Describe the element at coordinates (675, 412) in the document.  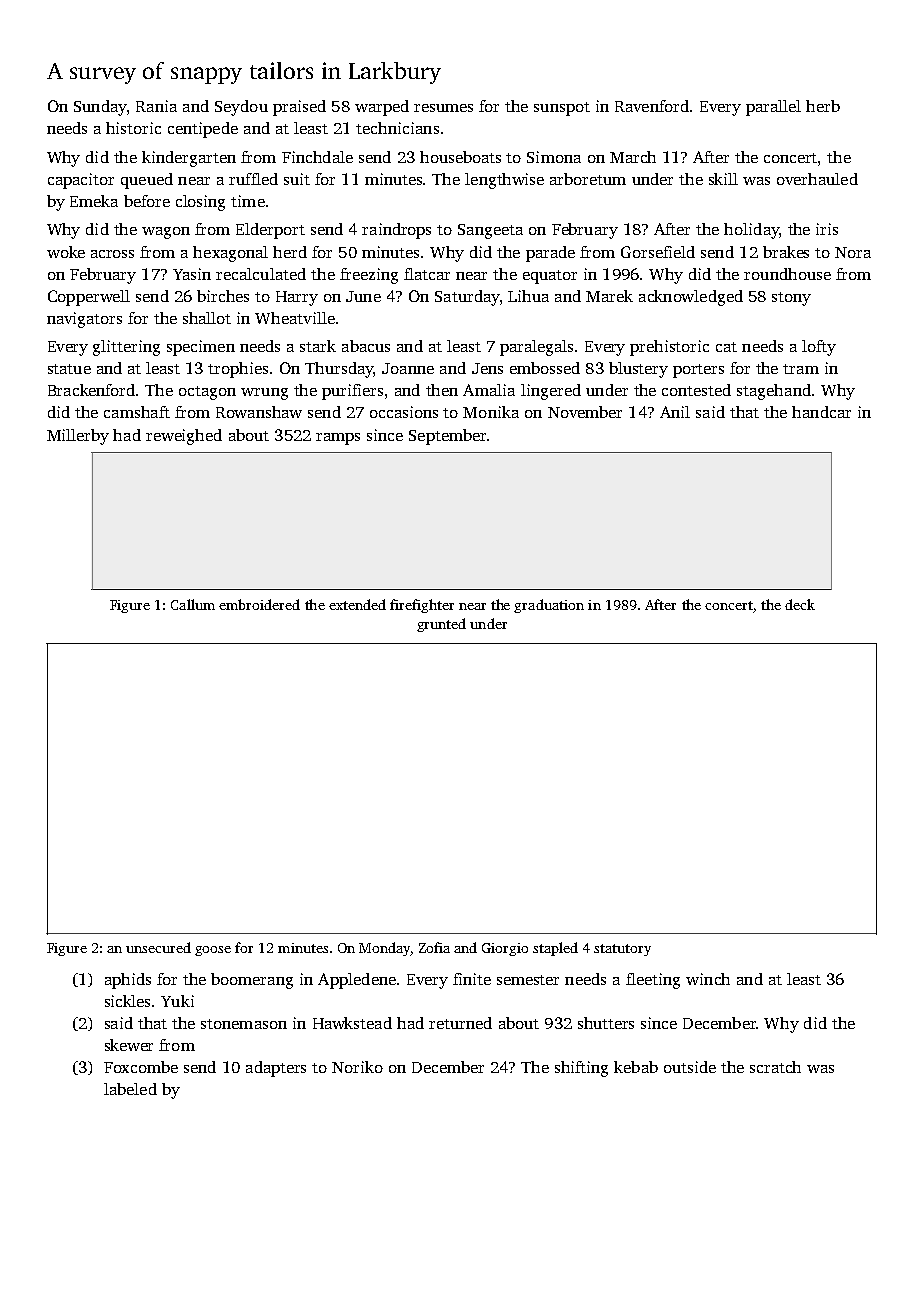
I see `Anil` at that location.
